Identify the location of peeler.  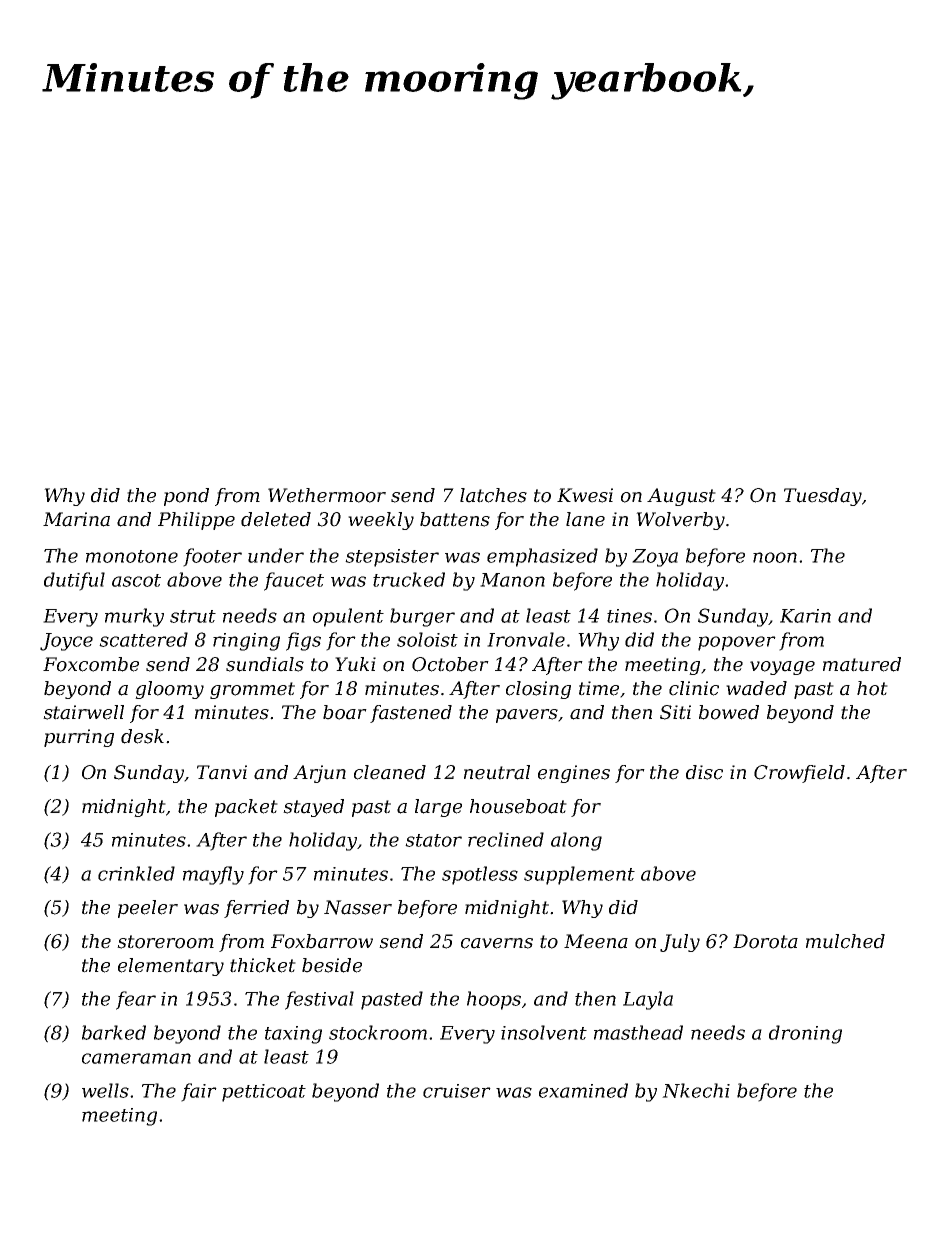
(148, 909).
